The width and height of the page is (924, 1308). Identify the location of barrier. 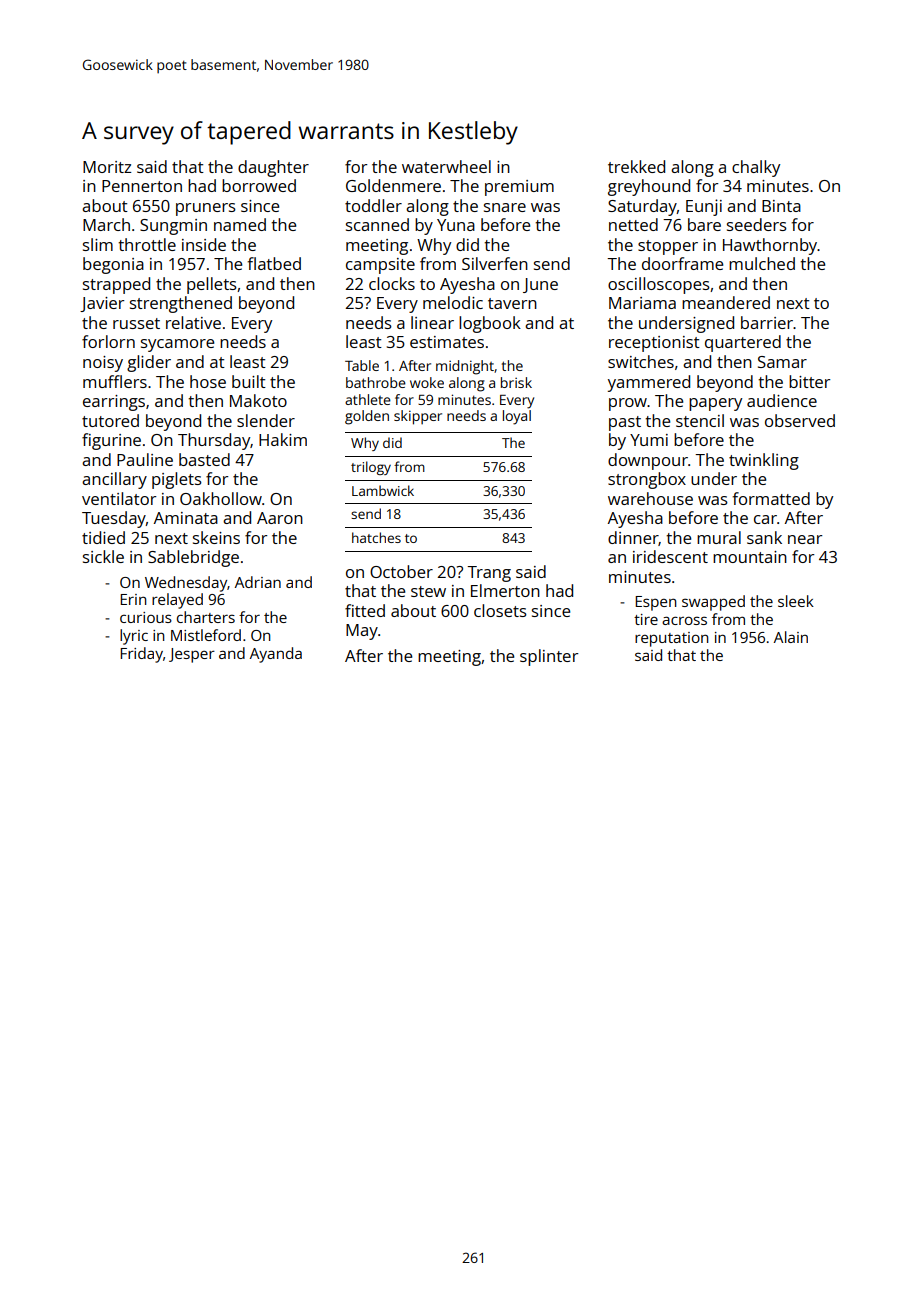
(767, 322).
